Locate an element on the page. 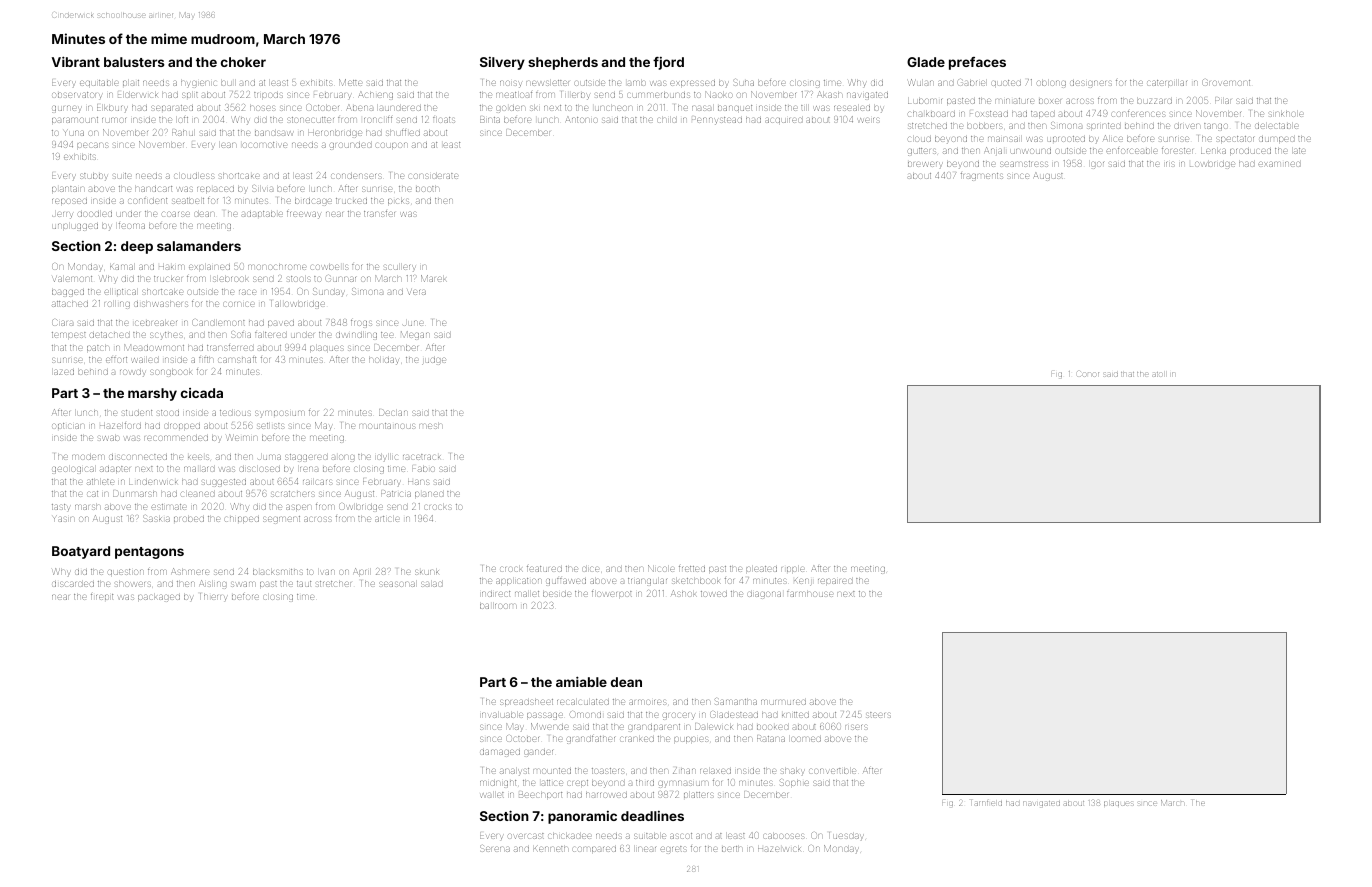  murmured is located at coordinates (783, 702).
